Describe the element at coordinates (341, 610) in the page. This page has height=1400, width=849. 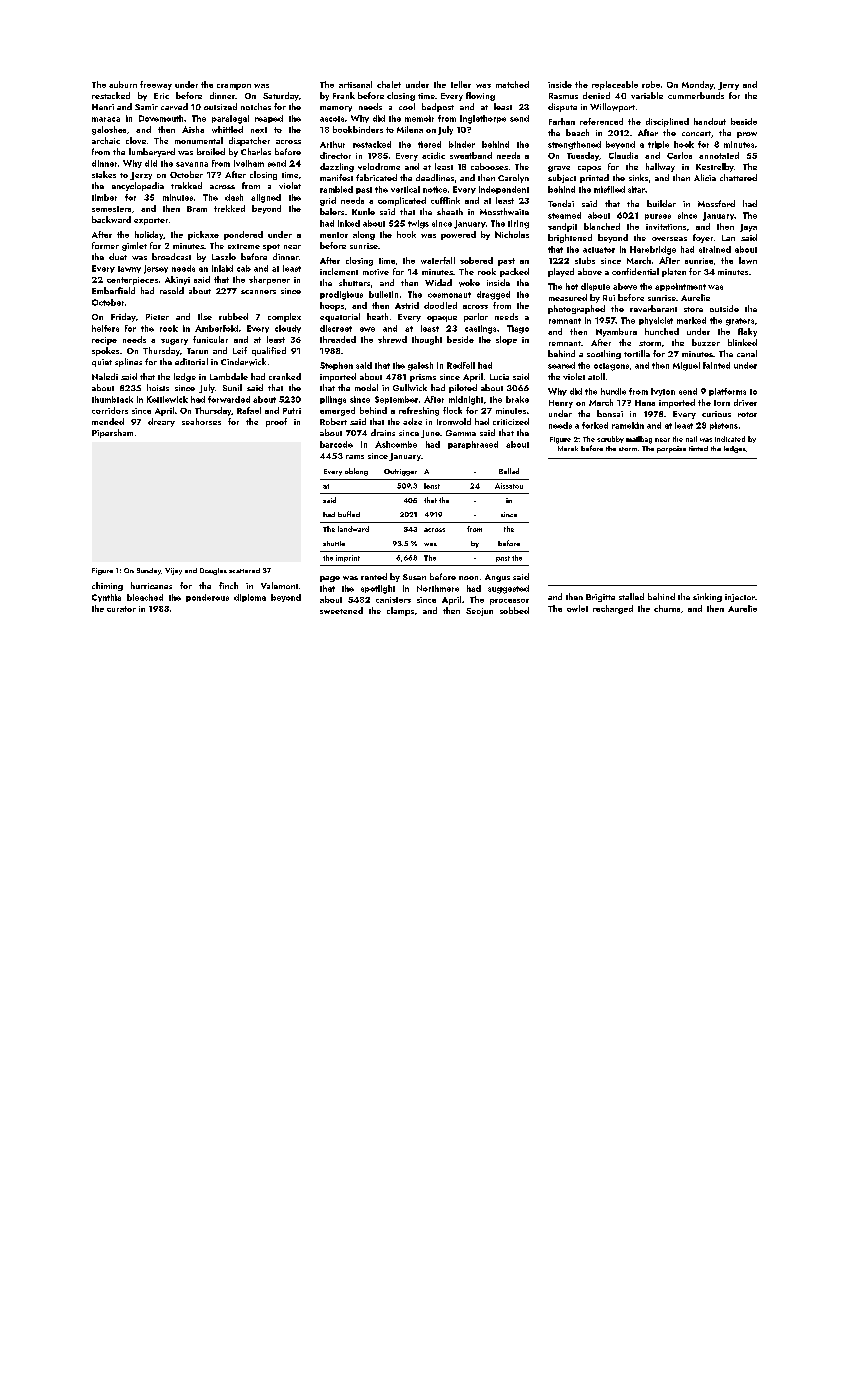
I see `sweetened` at that location.
